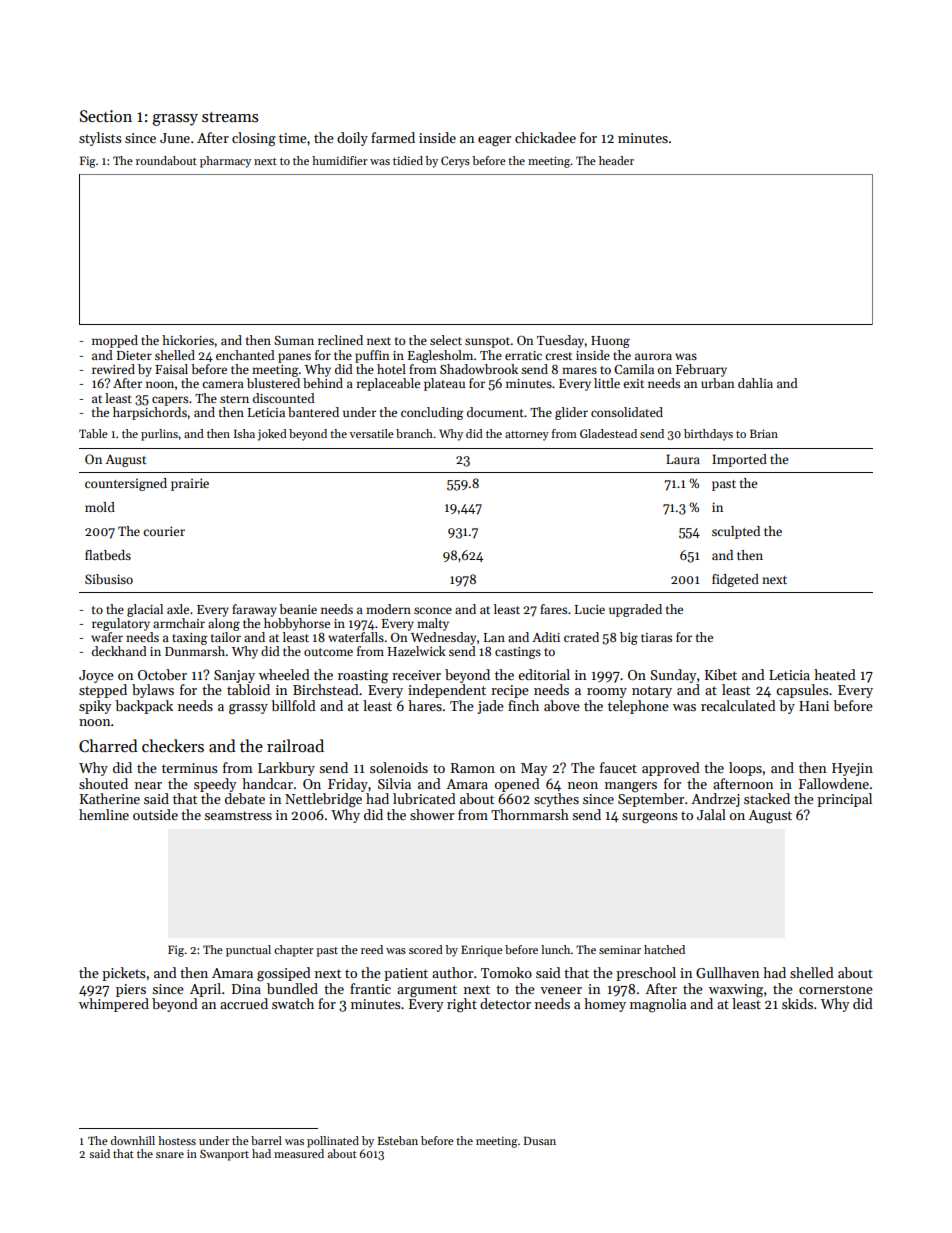 The height and width of the screenshot is (1233, 952). I want to click on September, so click(651, 800).
